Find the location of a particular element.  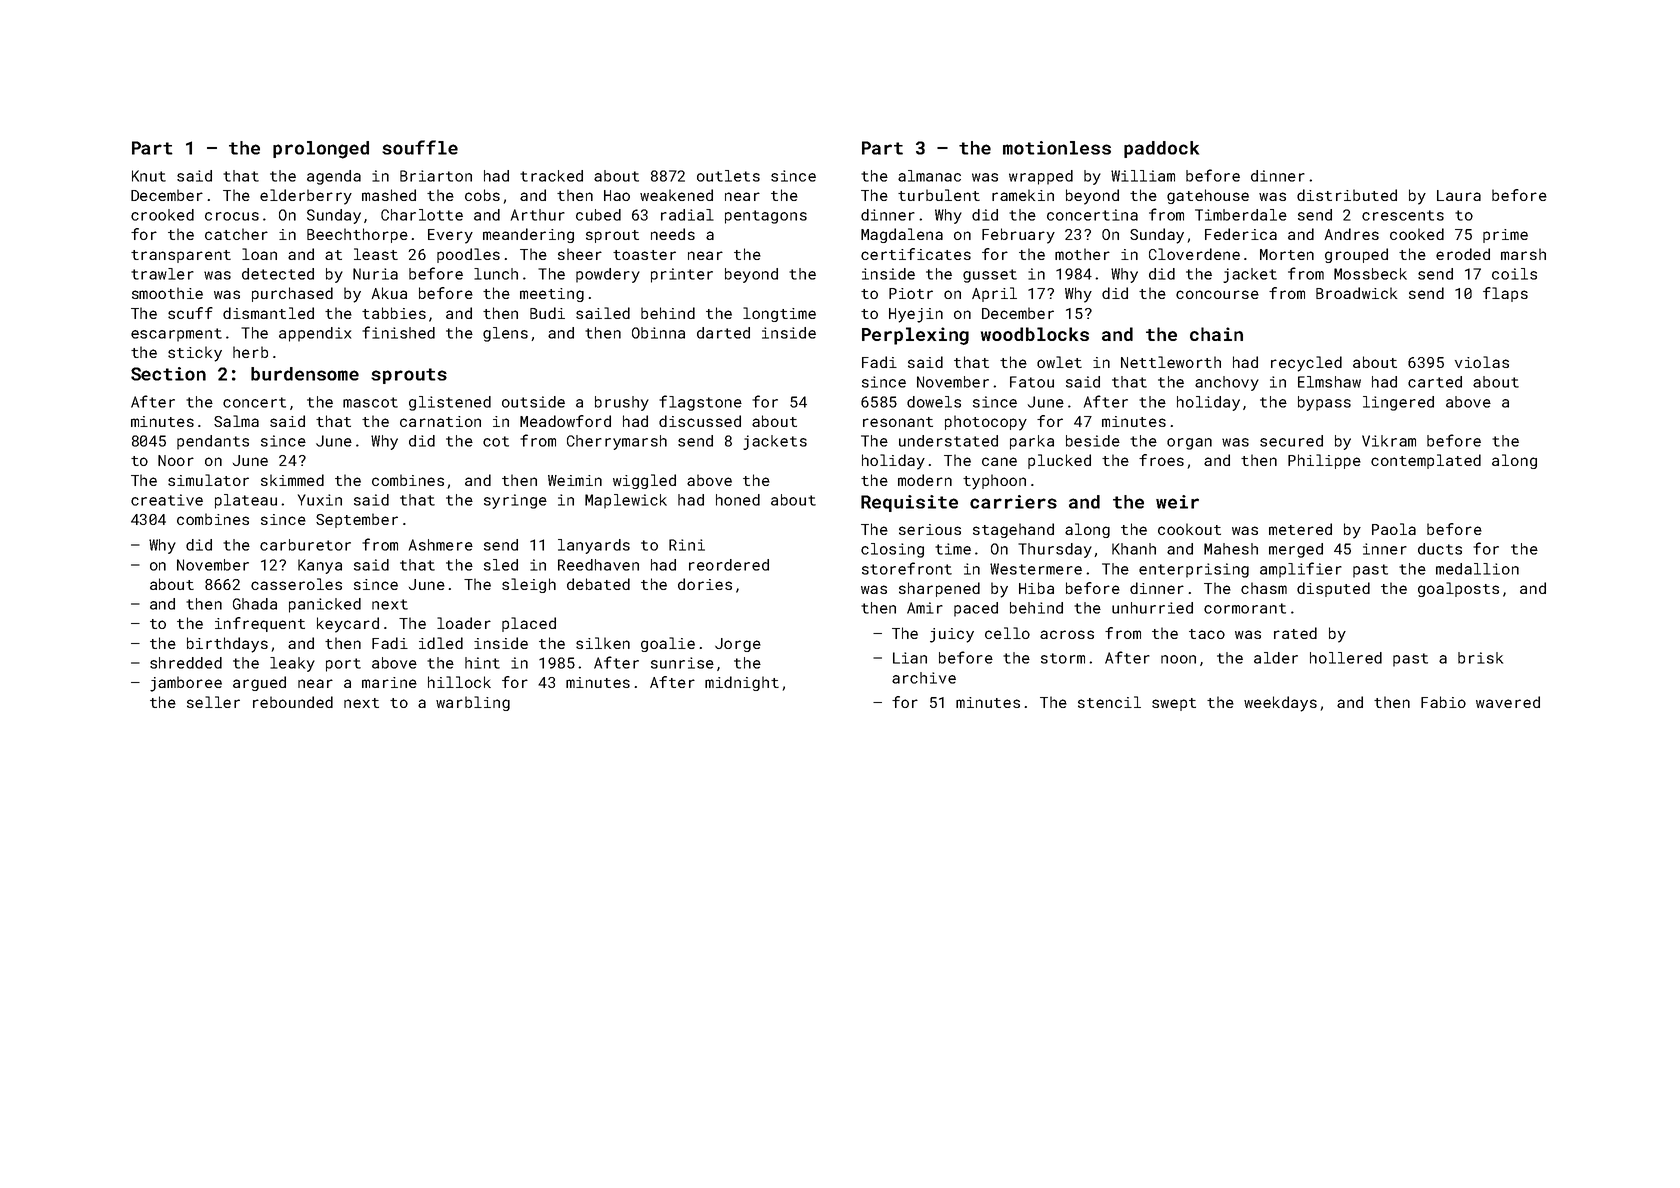

woodblocks is located at coordinates (1035, 334).
